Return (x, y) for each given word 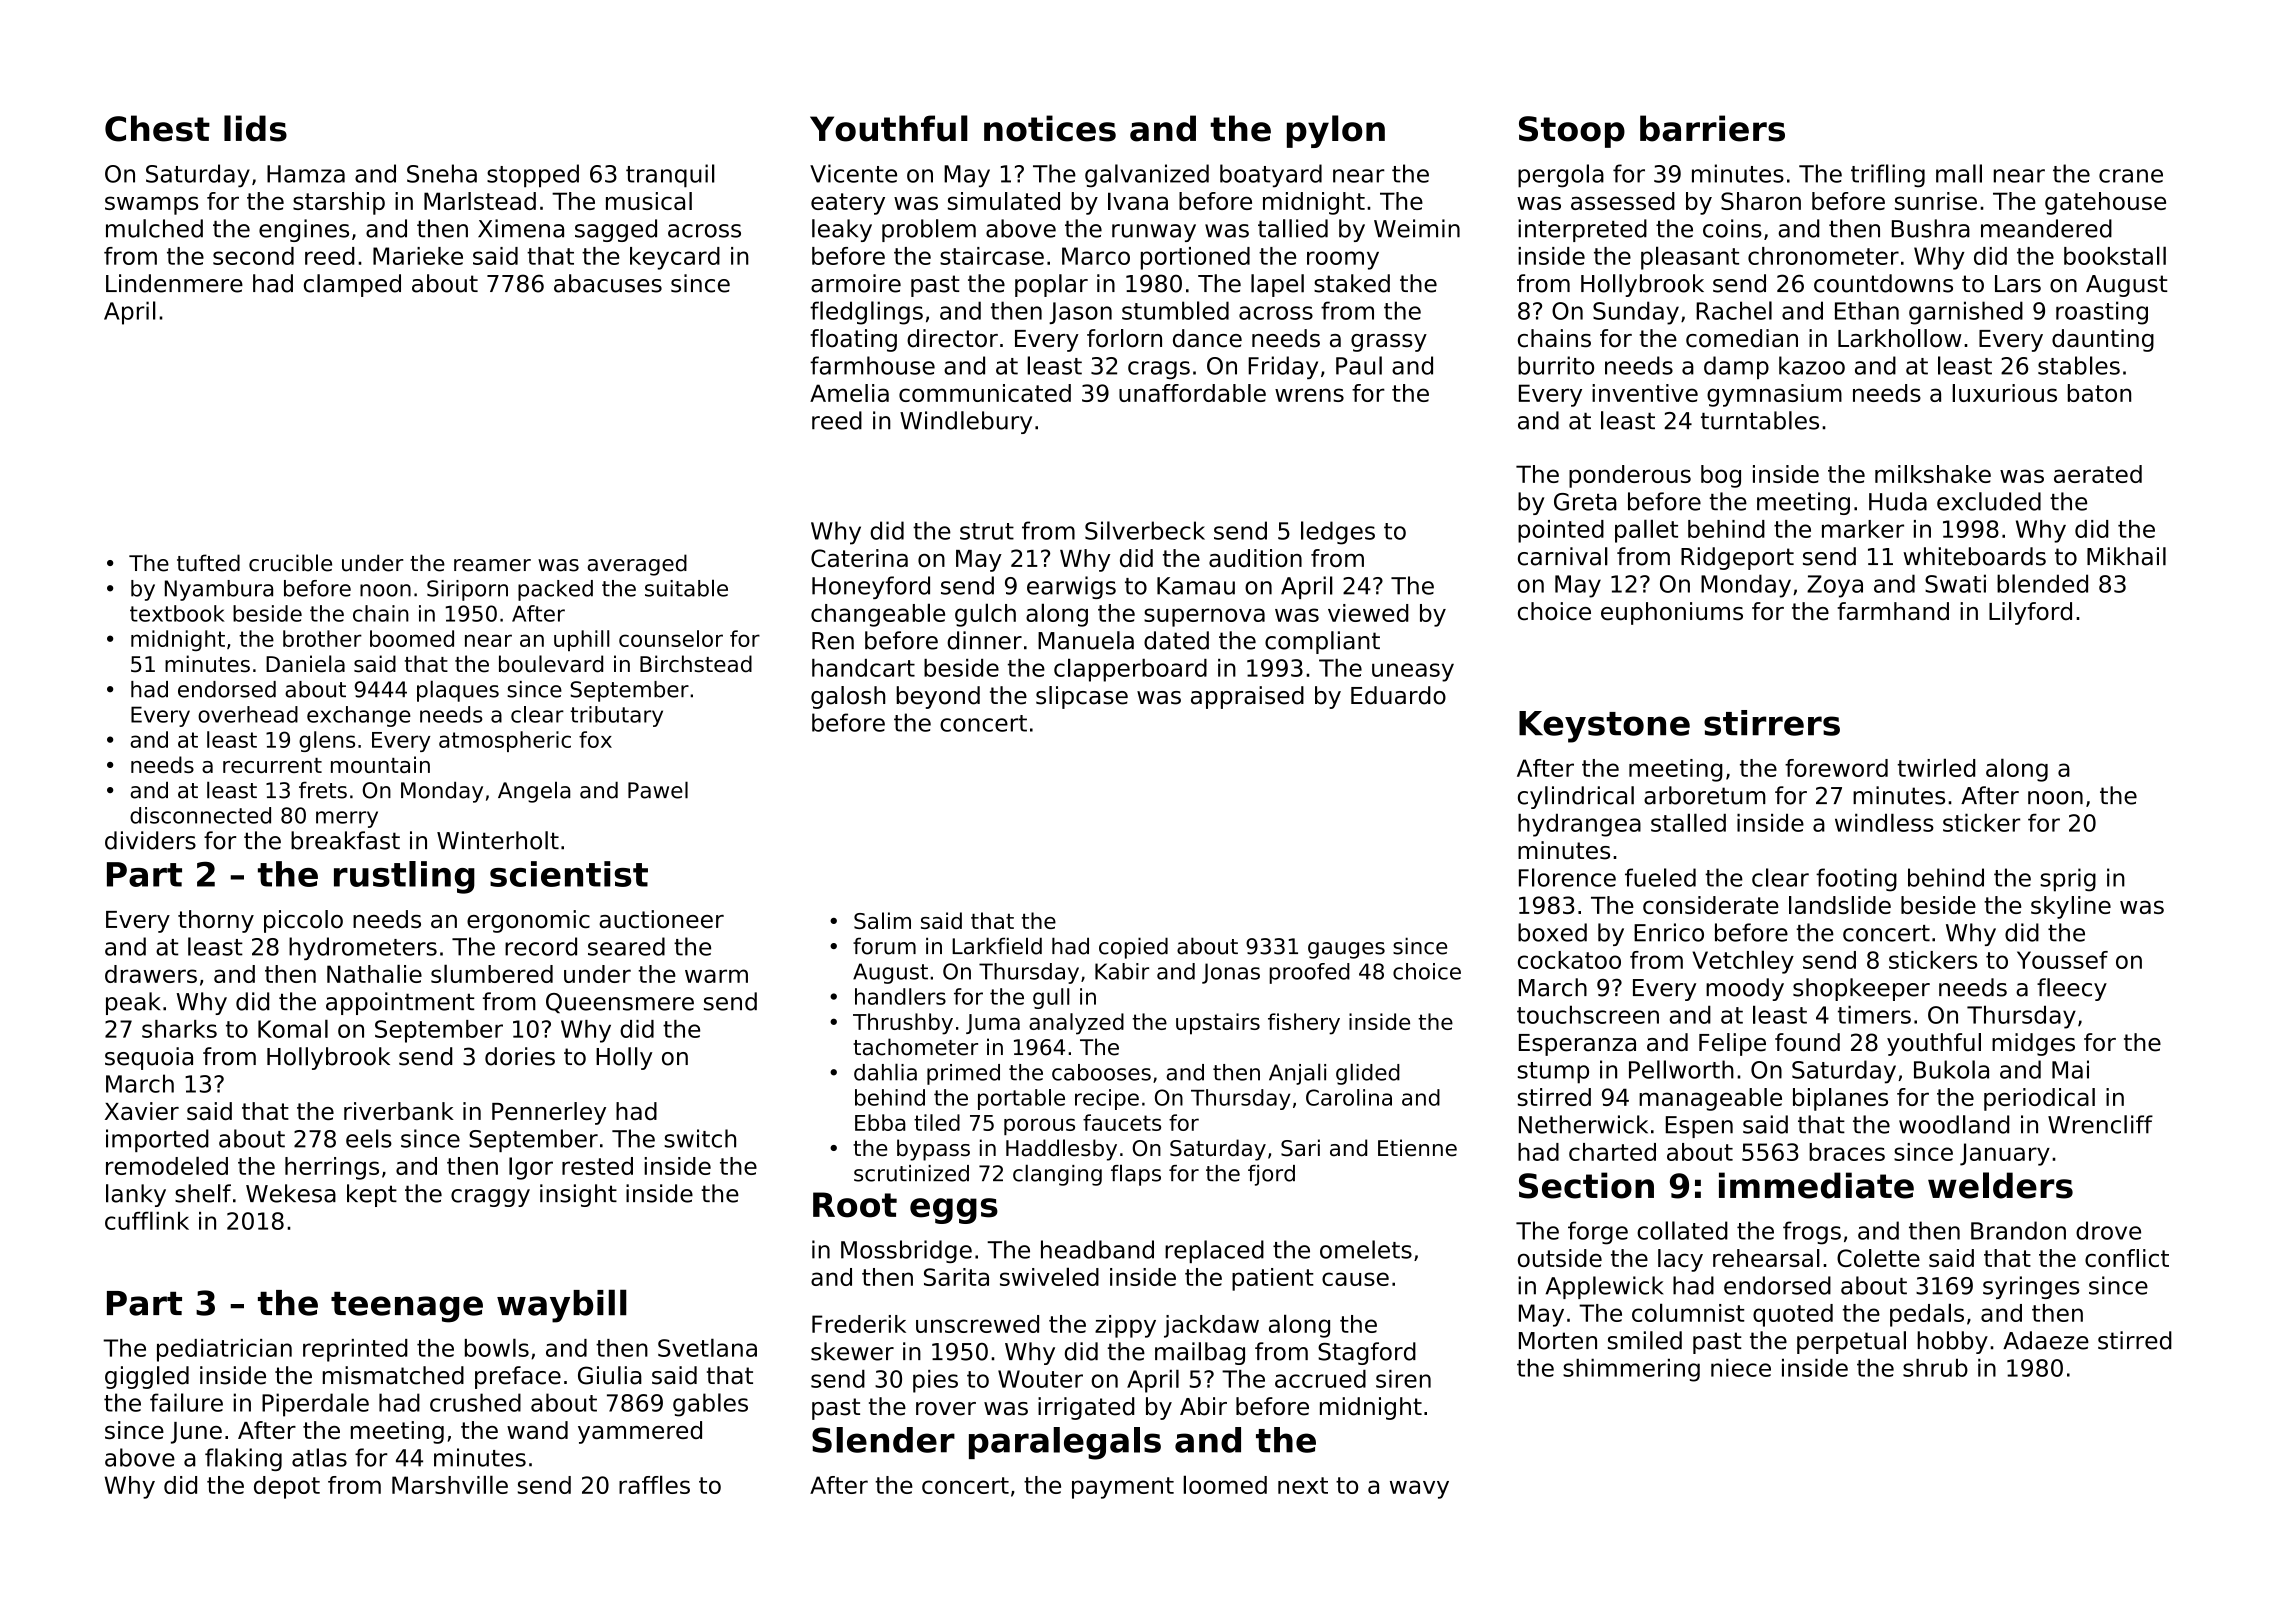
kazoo (1812, 365)
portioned (1195, 258)
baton (2099, 393)
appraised (1247, 697)
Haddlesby (1061, 1150)
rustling (404, 877)
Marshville (450, 1484)
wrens (1309, 395)
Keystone (1604, 727)
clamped (352, 285)
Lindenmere (174, 283)
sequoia (149, 1058)
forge (1598, 1233)
